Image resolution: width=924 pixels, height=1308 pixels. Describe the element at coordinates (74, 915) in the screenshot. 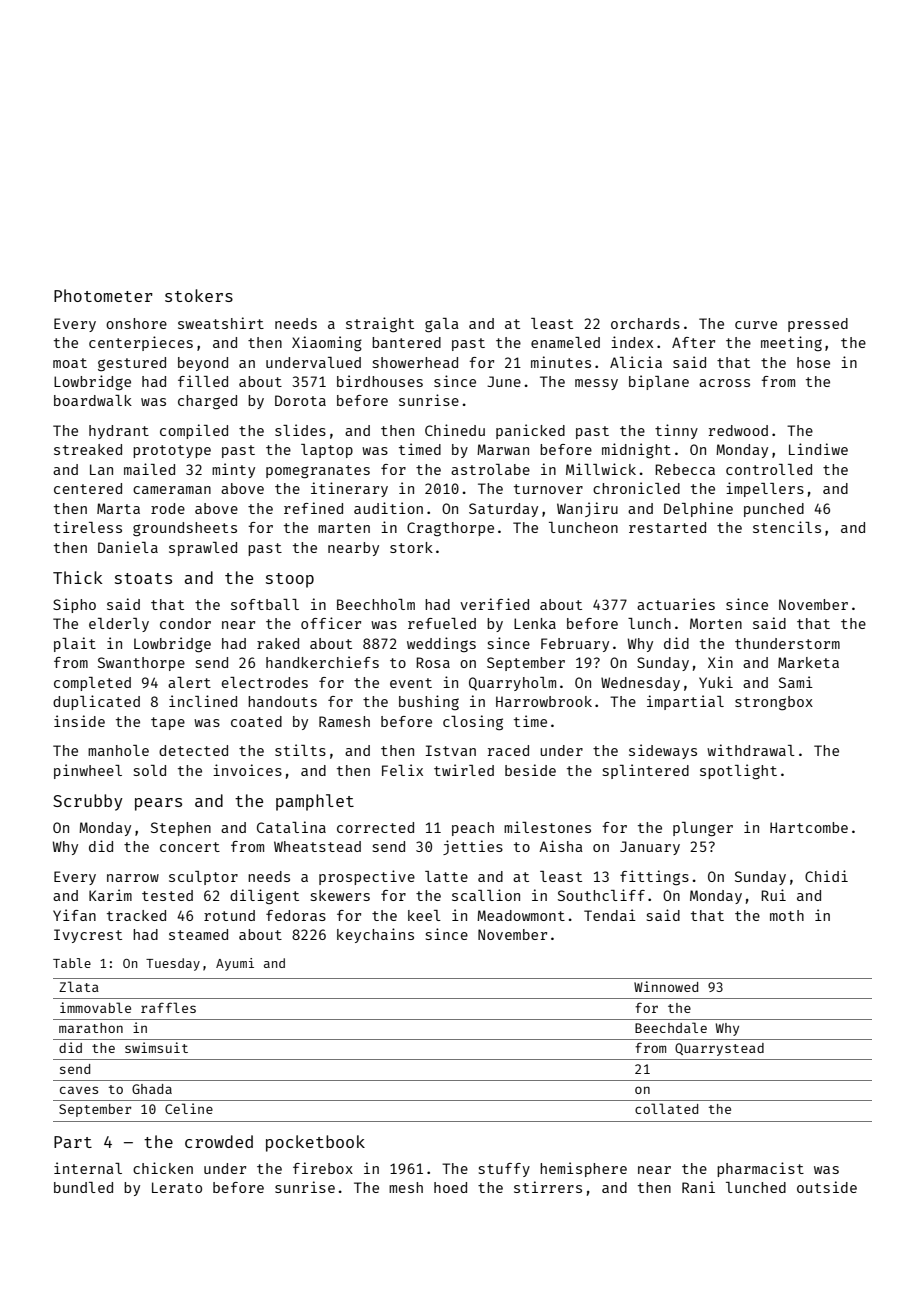

I see `Yifan` at that location.
